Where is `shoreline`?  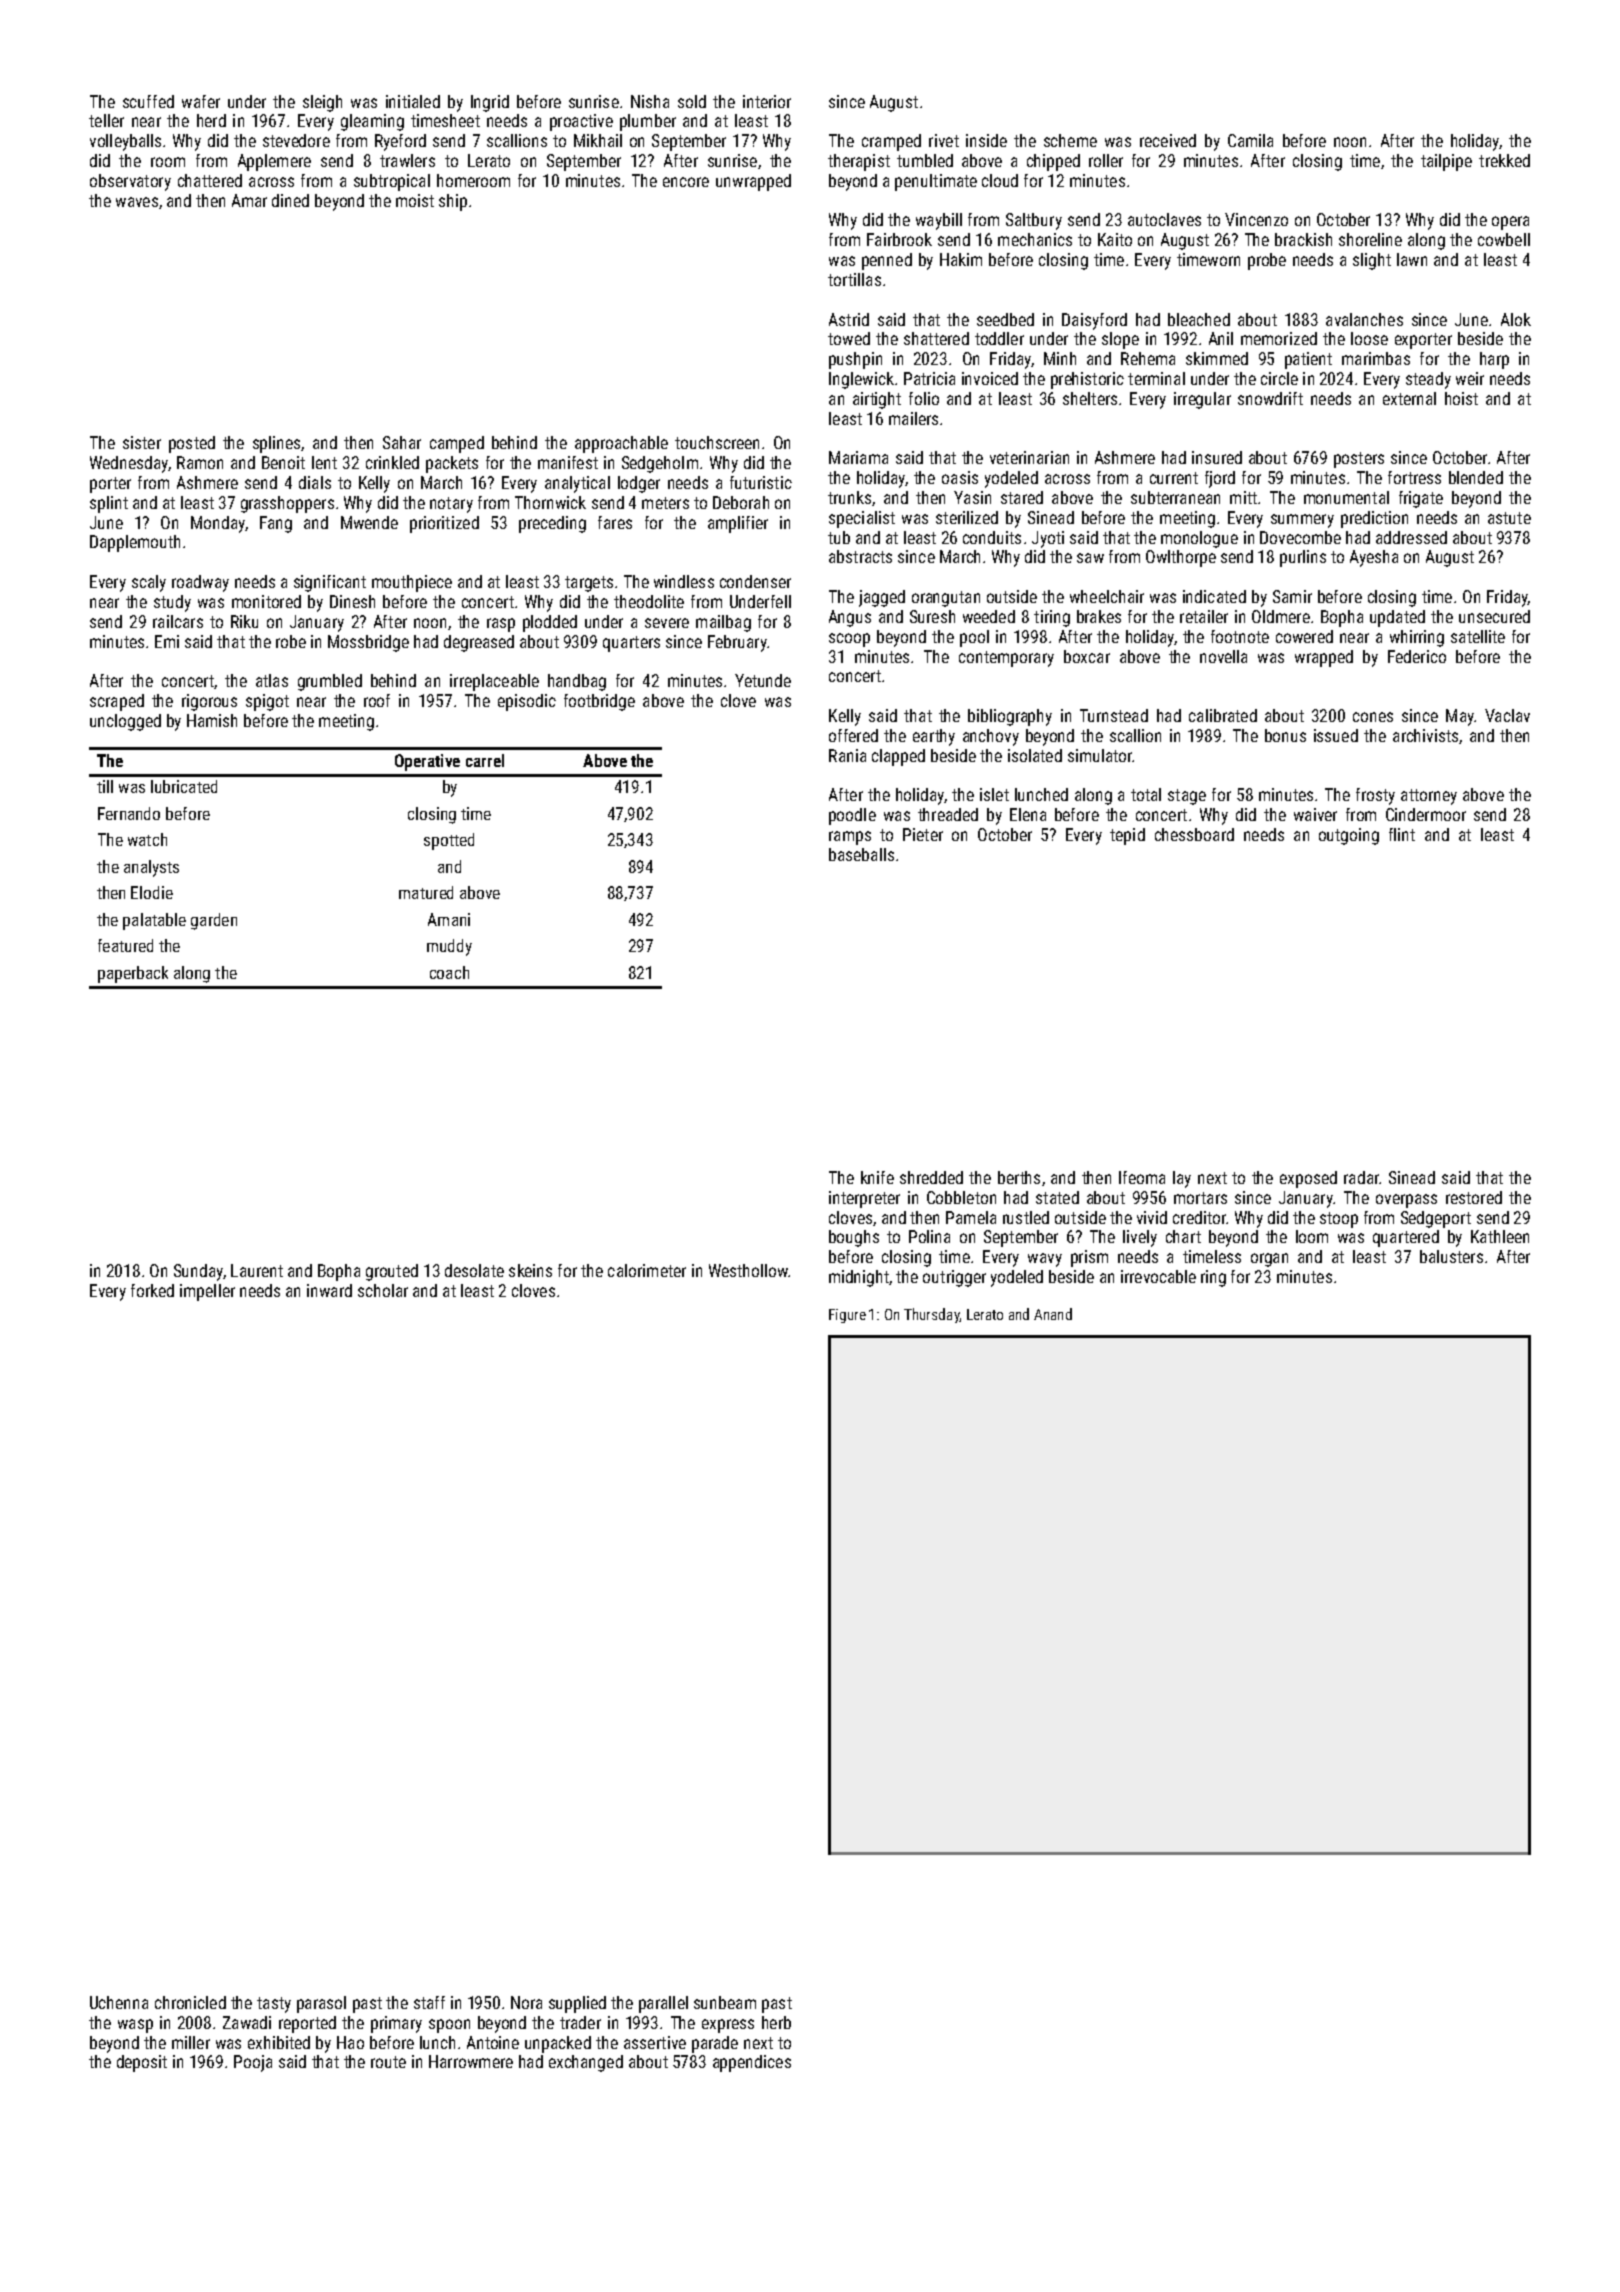 shoreline is located at coordinates (1370, 239).
